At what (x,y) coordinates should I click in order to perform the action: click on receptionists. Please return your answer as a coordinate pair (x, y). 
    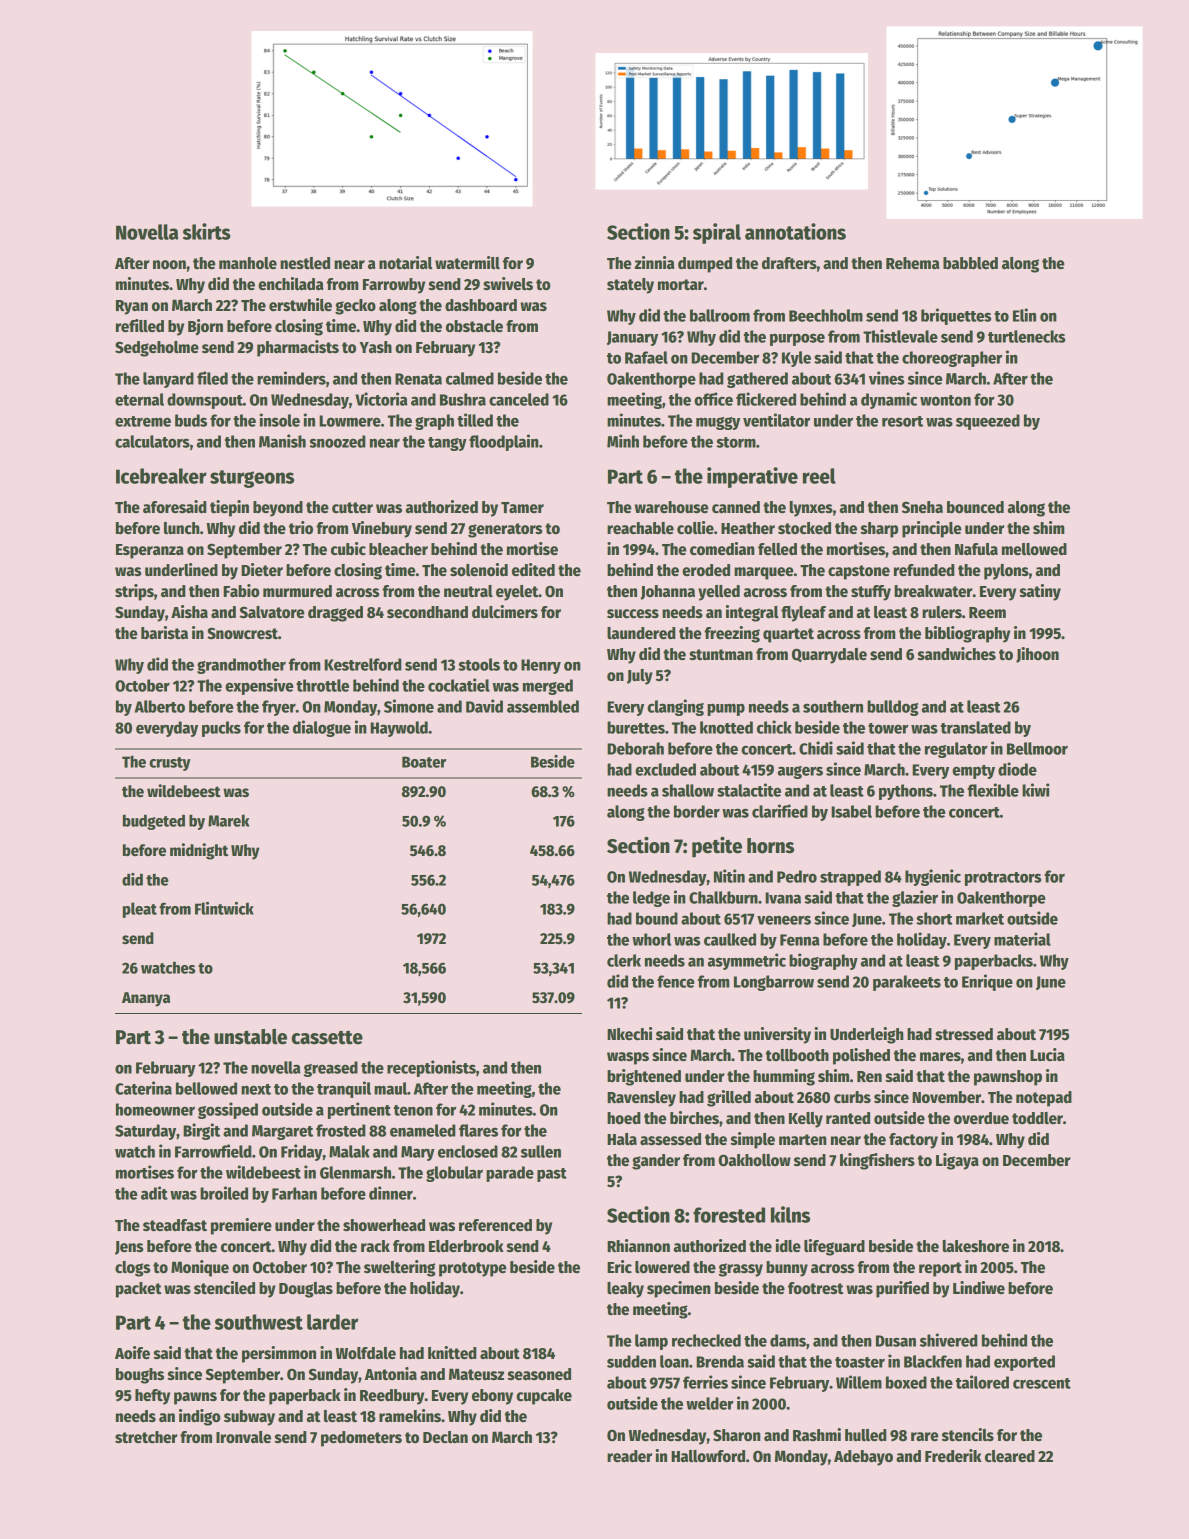
    Looking at the image, I should click on (431, 1068).
